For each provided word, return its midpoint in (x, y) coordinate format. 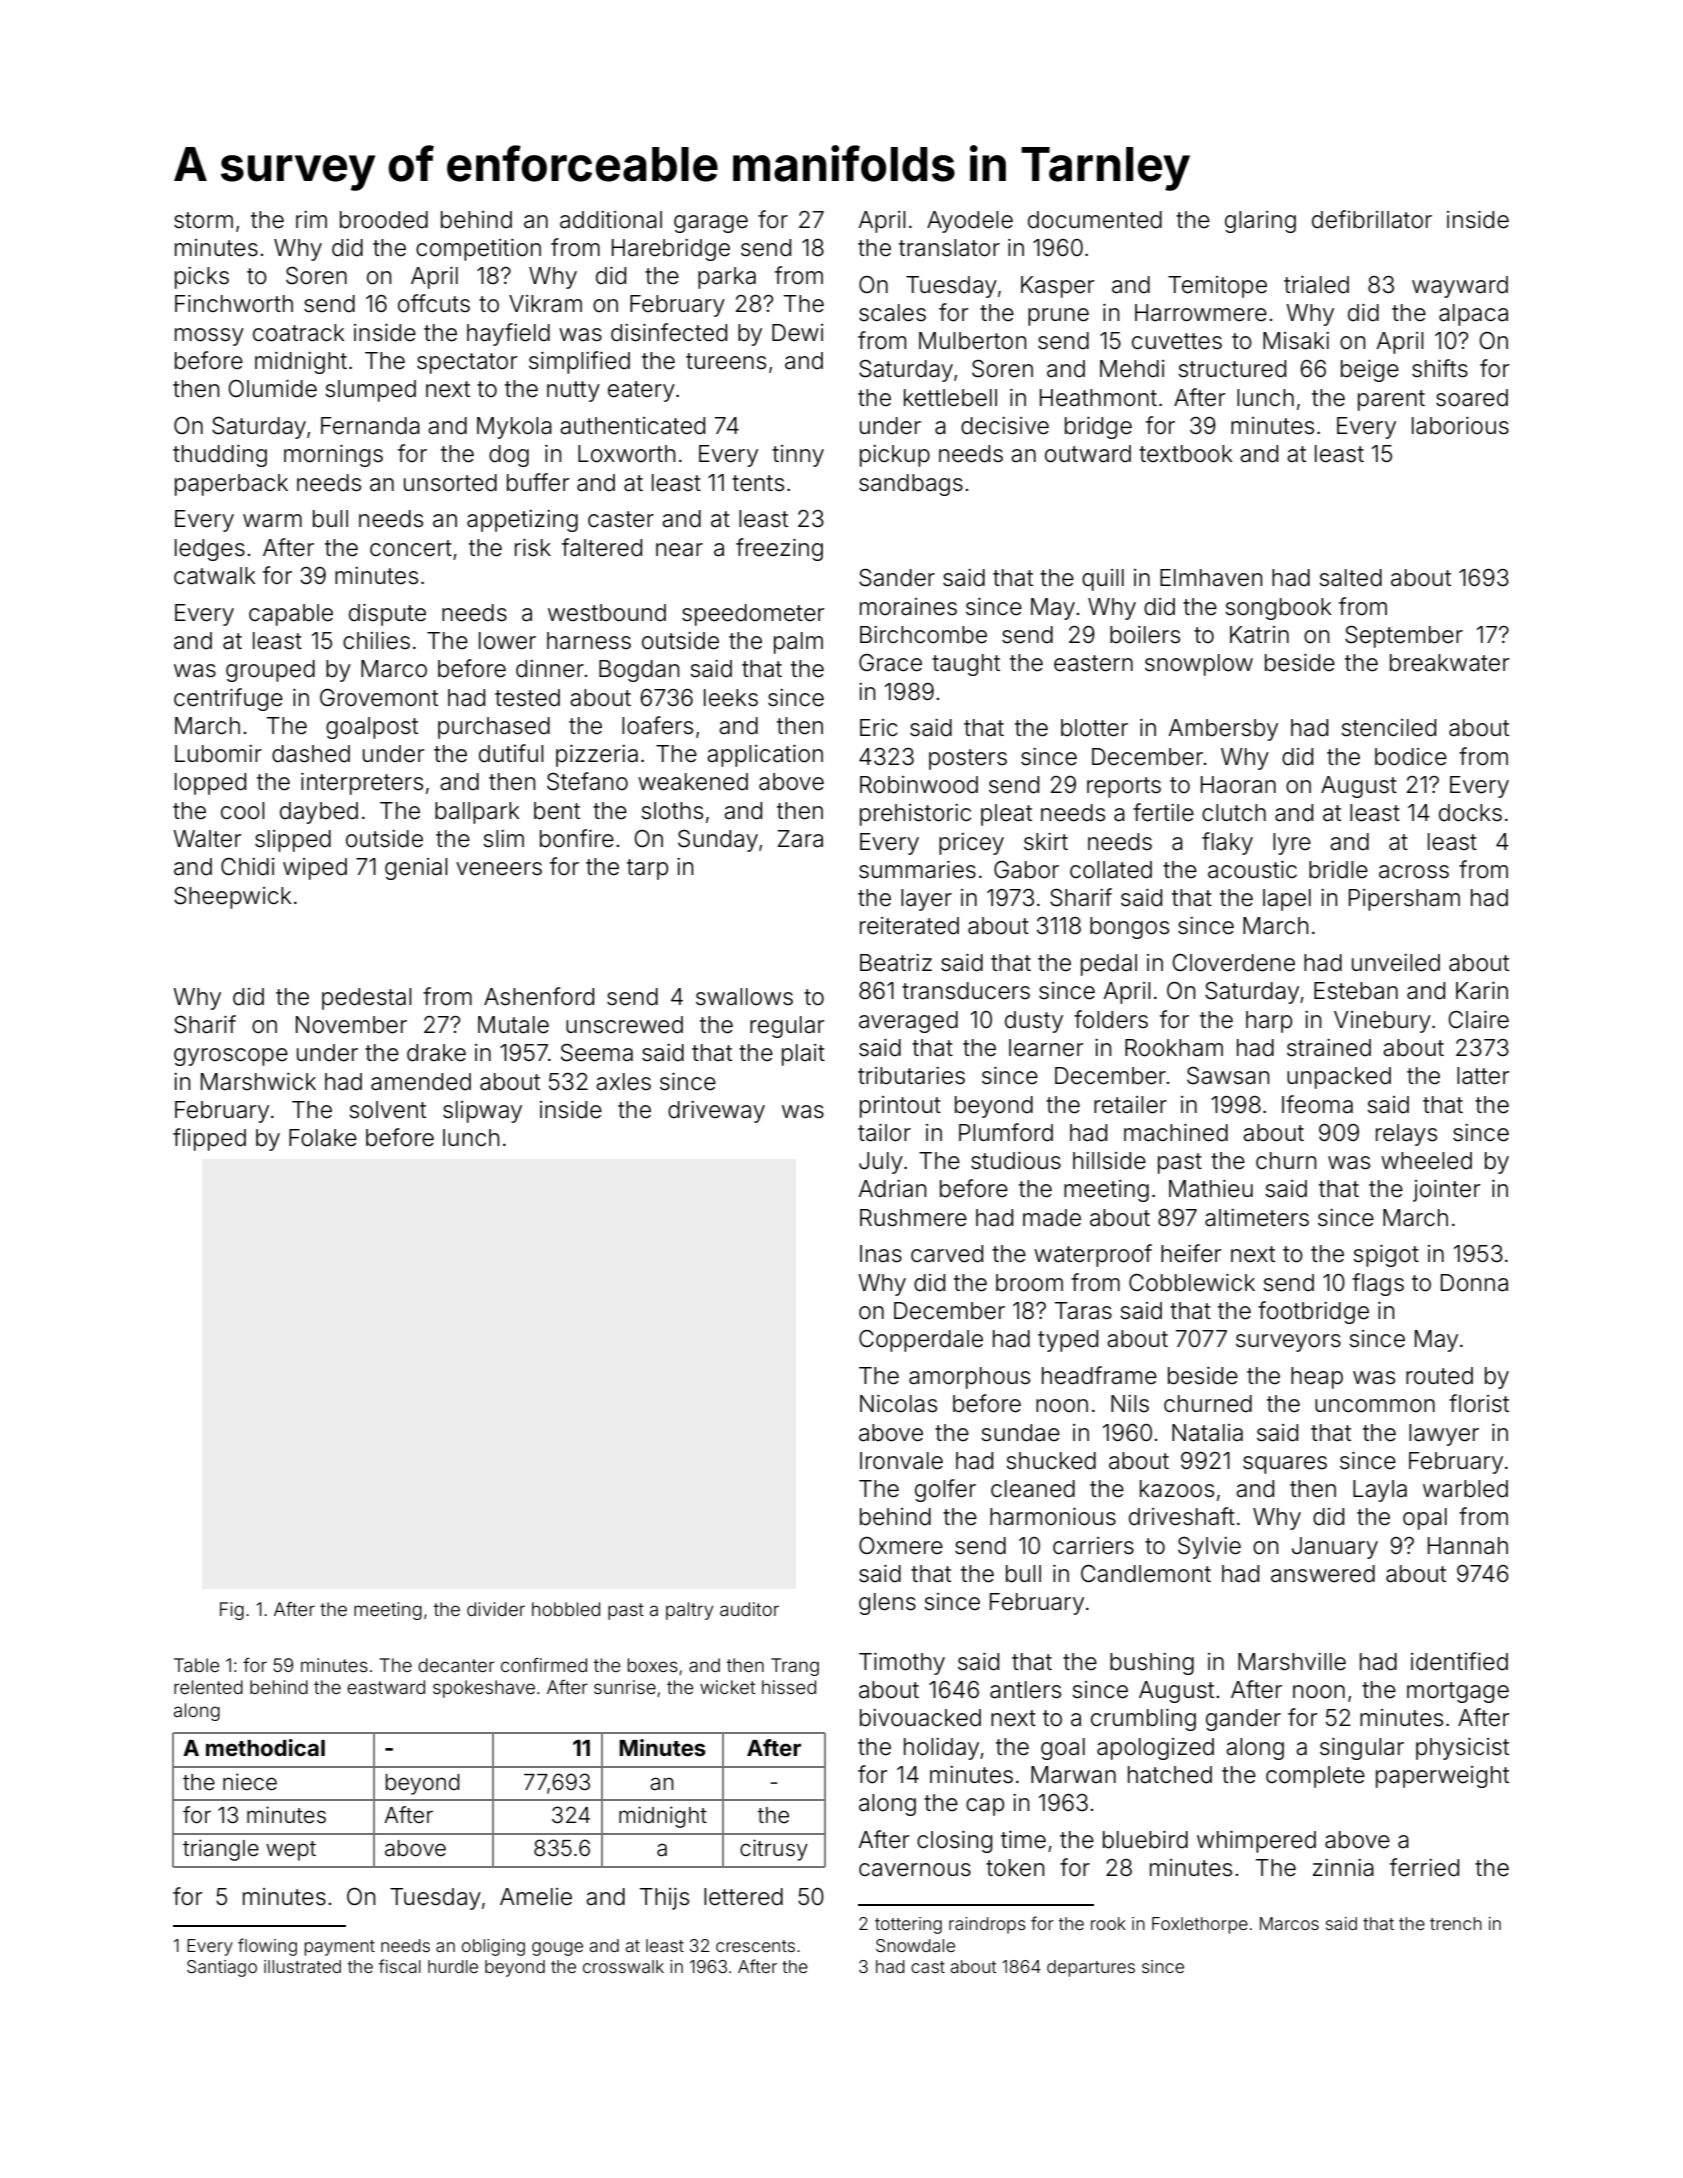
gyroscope (231, 1057)
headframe (1099, 1375)
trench (1456, 1923)
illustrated (302, 1966)
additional (611, 220)
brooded (384, 220)
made (1052, 1218)
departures (1091, 1968)
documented (1095, 220)
